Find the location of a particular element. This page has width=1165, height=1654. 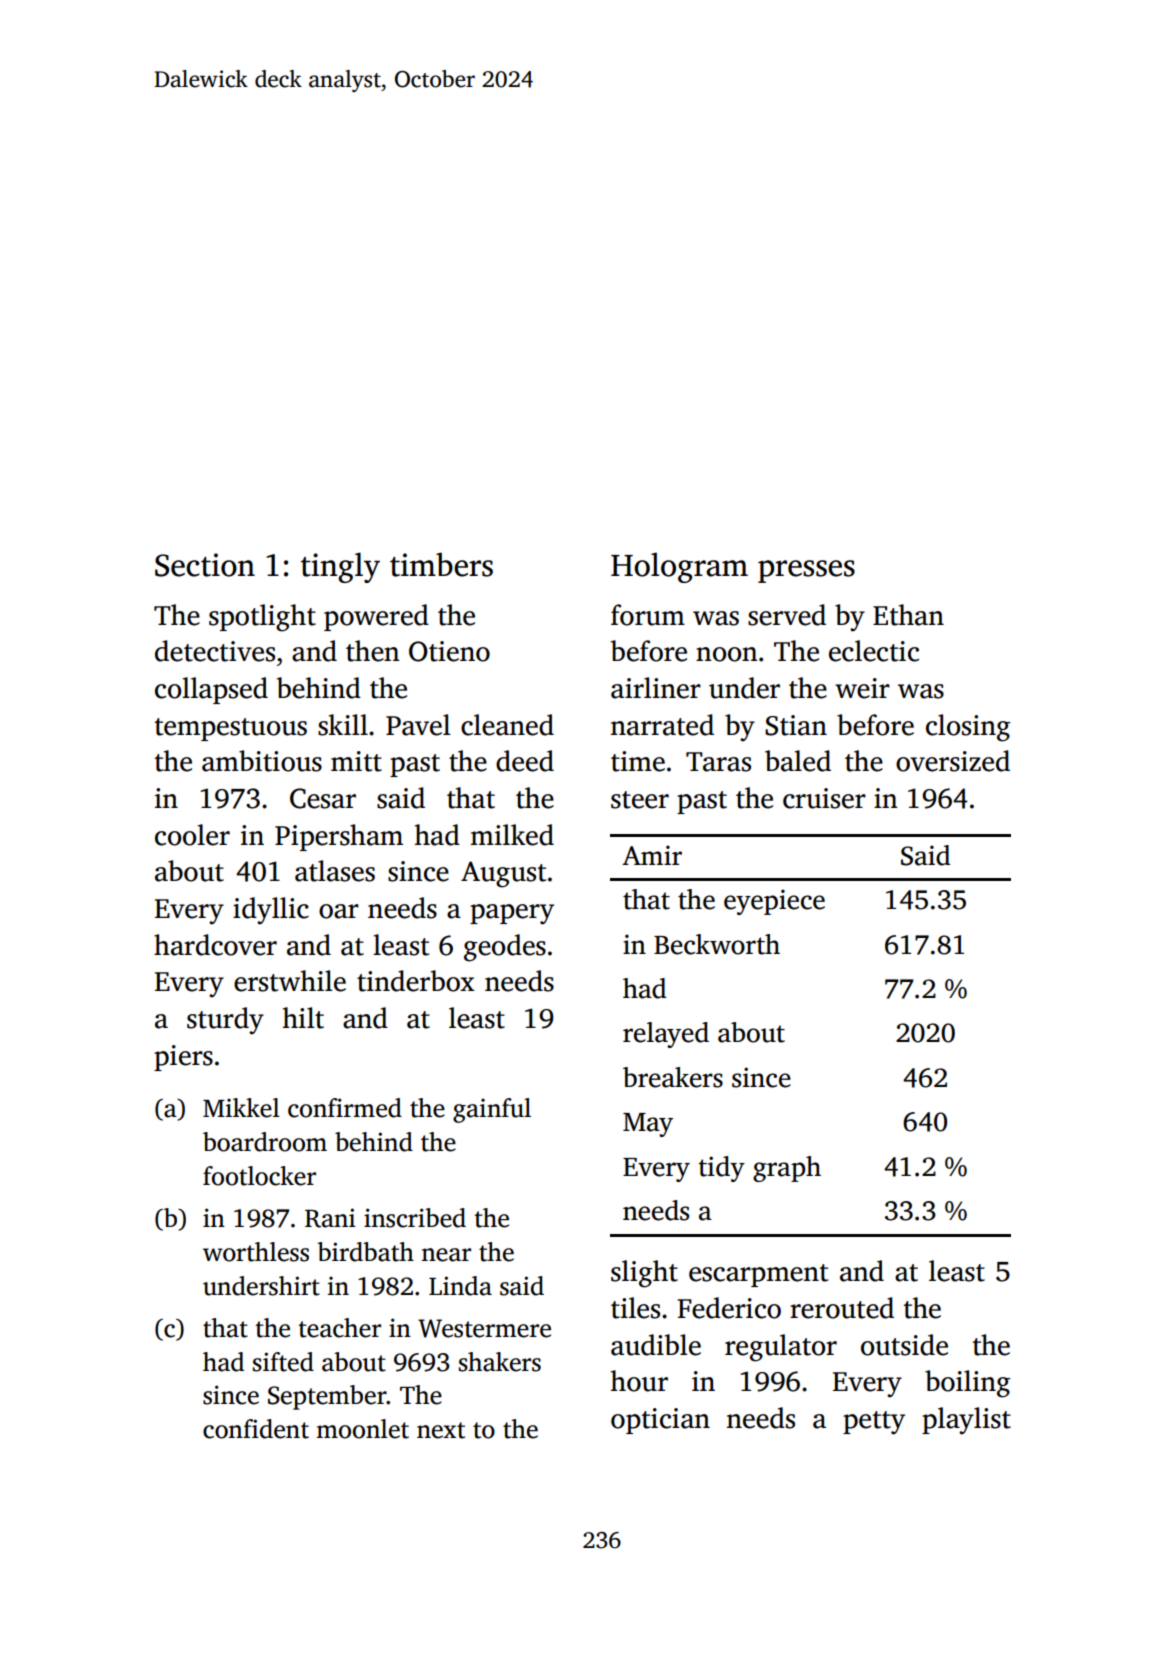

near is located at coordinates (446, 1255).
